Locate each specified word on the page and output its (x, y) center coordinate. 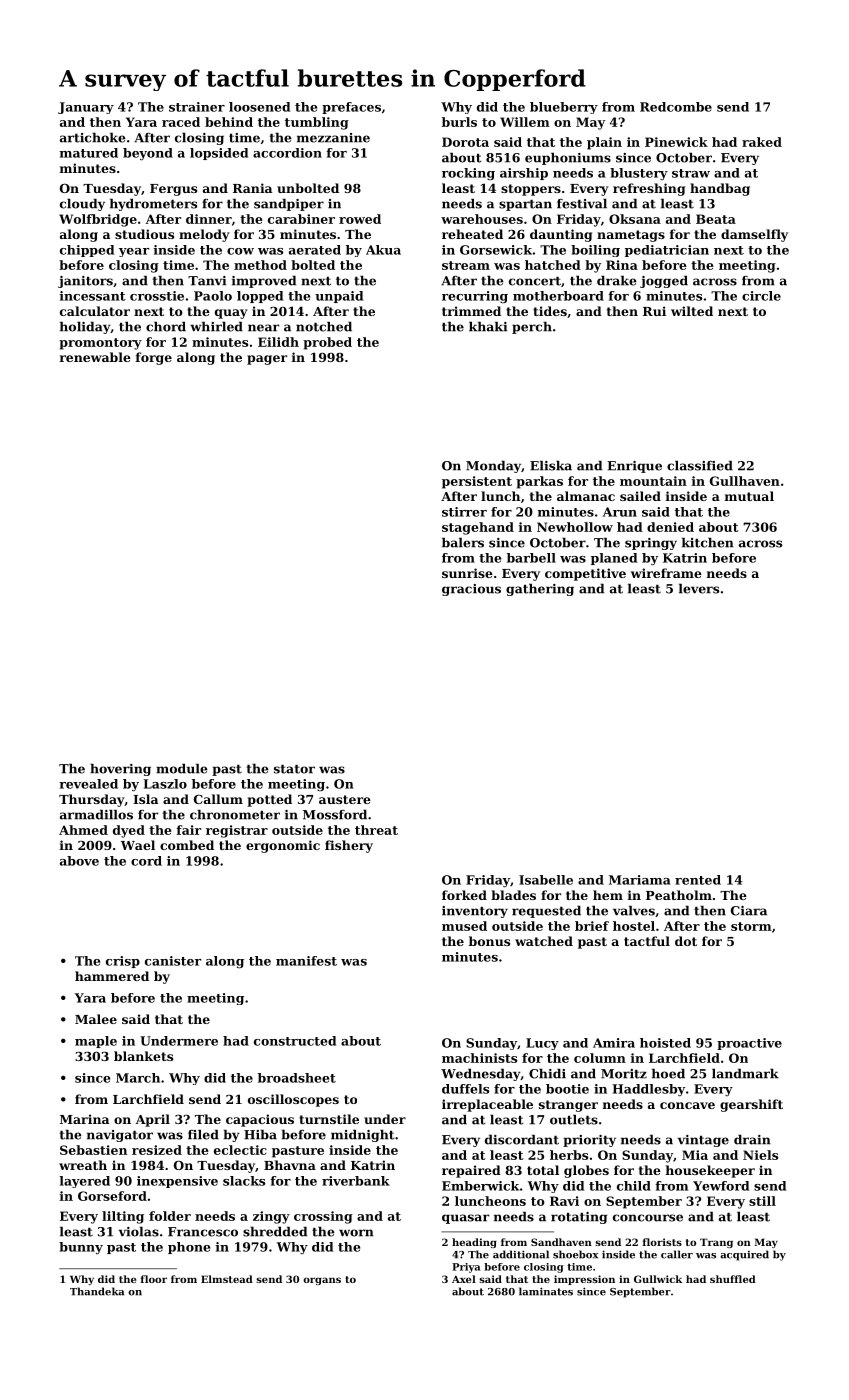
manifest (306, 961)
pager (267, 360)
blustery (639, 174)
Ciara (749, 911)
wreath (83, 1165)
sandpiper (289, 204)
